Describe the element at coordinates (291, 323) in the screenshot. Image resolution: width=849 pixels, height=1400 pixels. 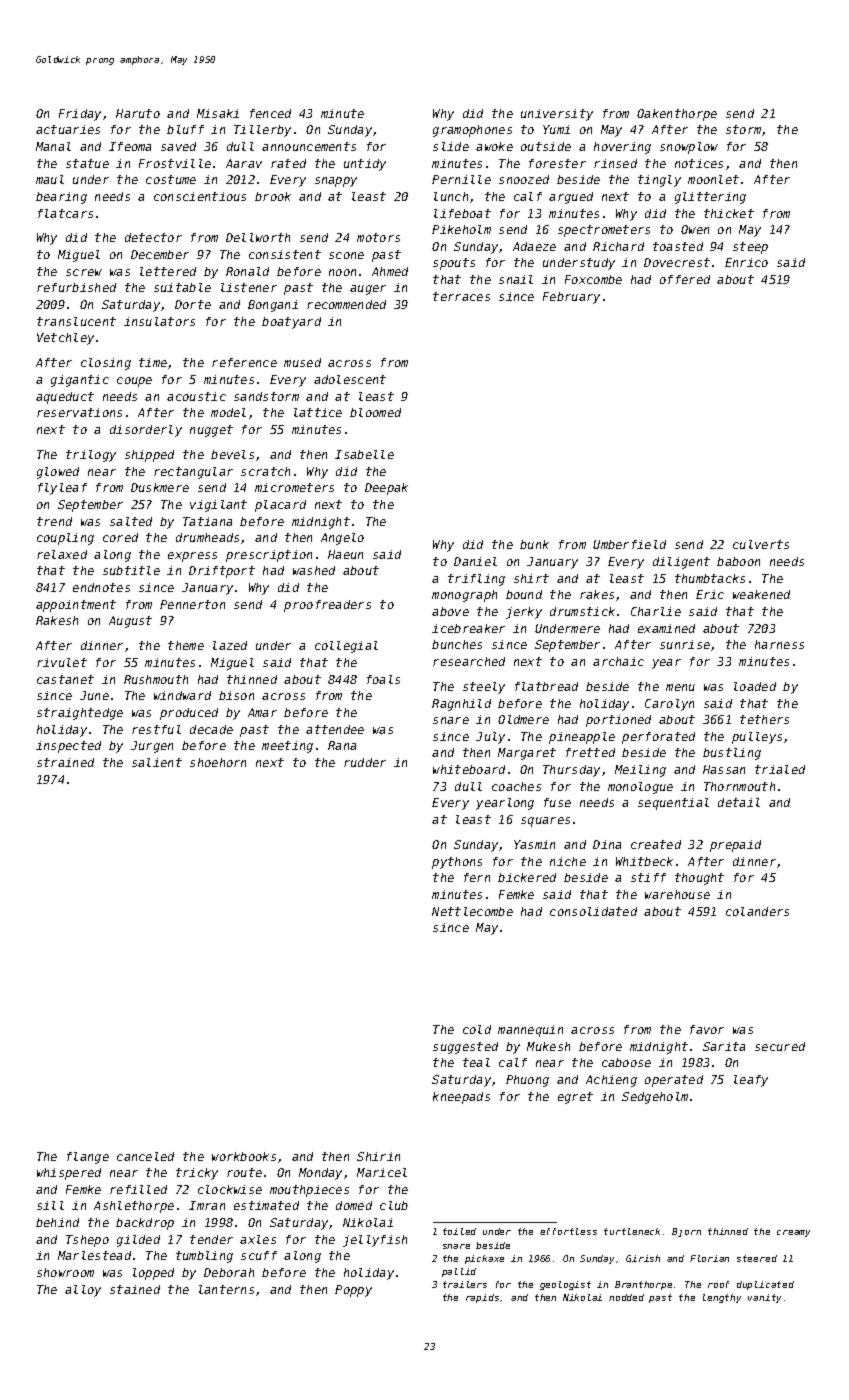
I see `boatyard` at that location.
